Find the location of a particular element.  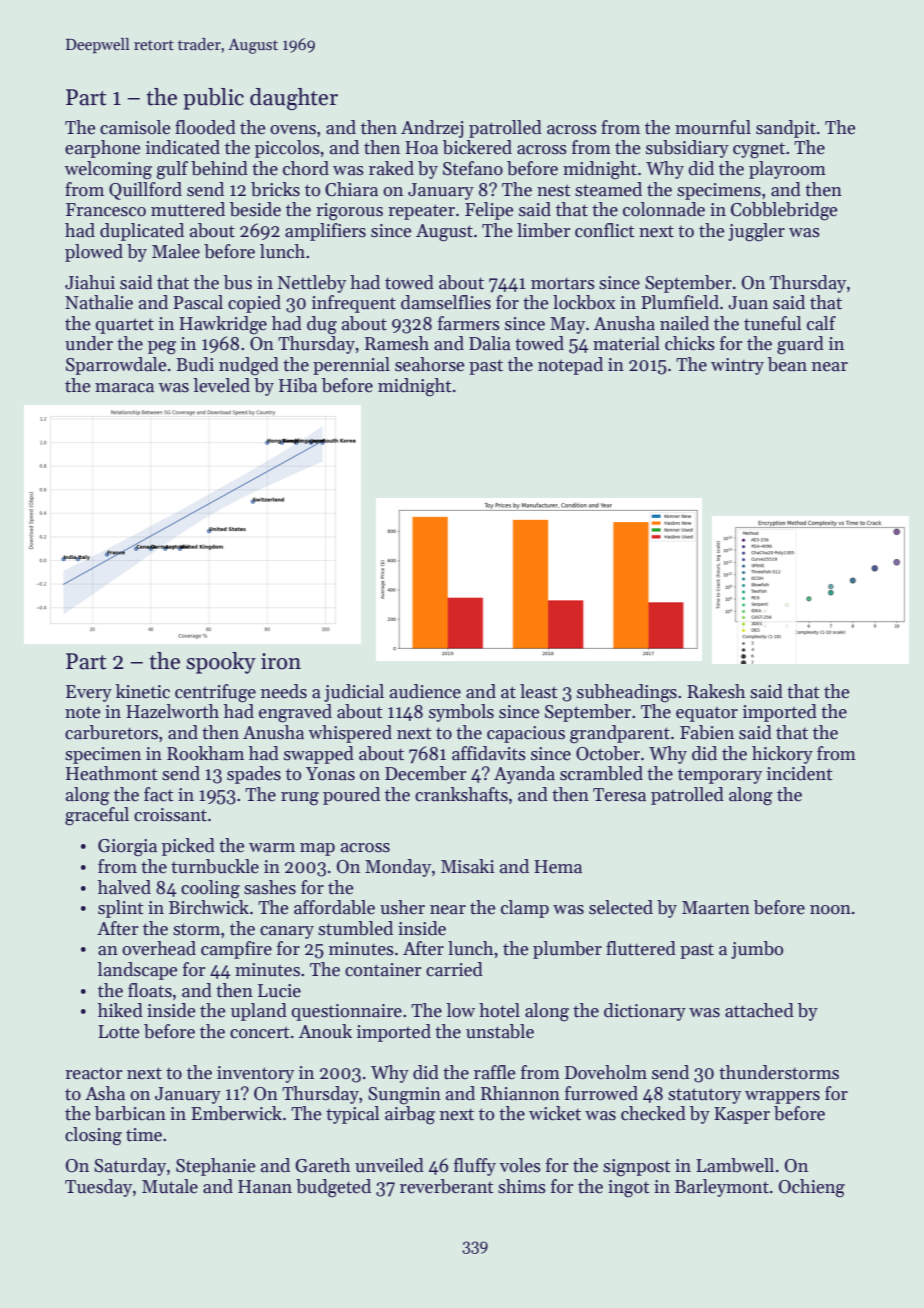

Rakesh is located at coordinates (716, 691).
